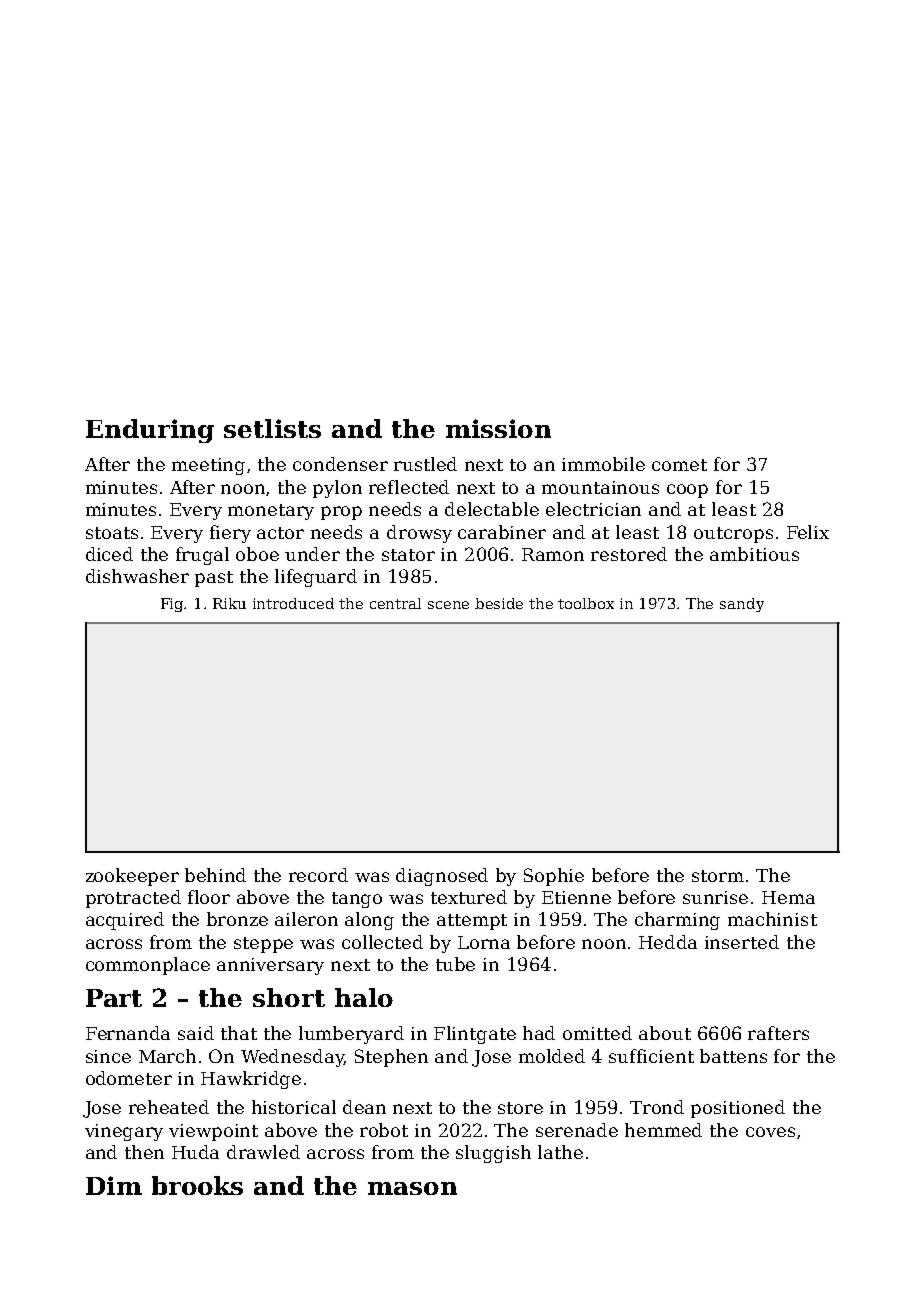 The width and height of the document is (924, 1314). Describe the element at coordinates (498, 428) in the document. I see `mission` at that location.
